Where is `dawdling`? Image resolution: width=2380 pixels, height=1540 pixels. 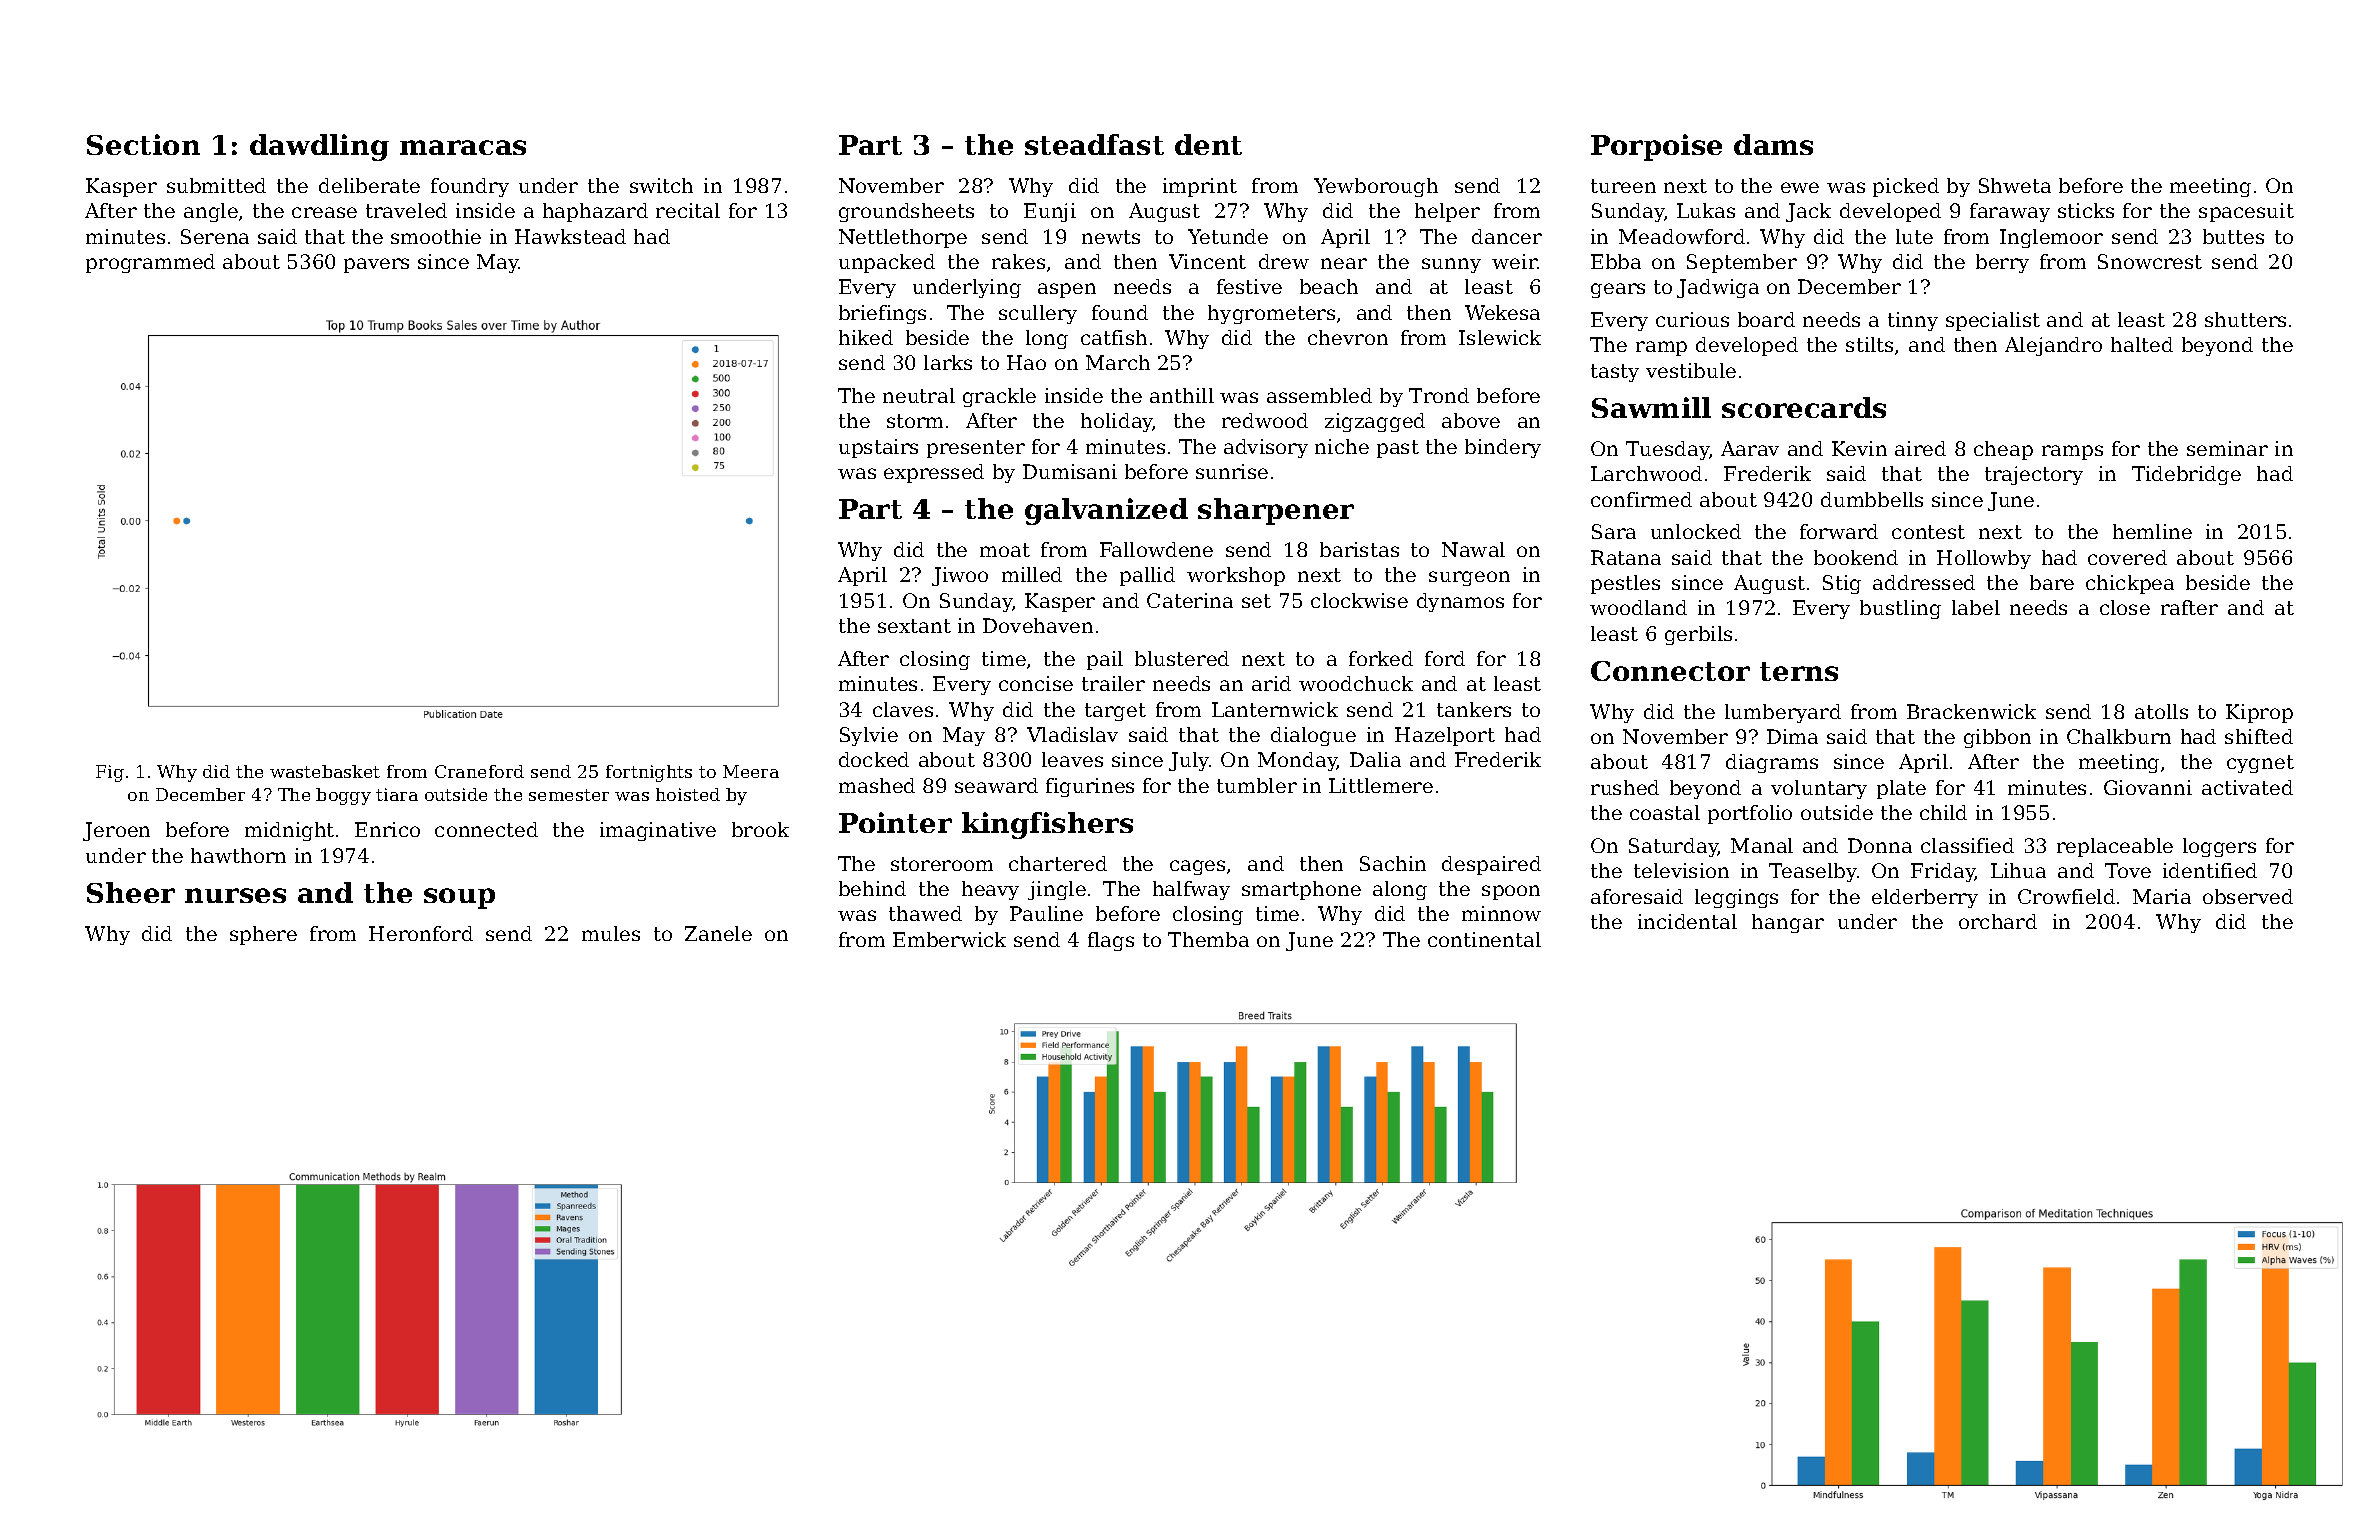
dawdling is located at coordinates (319, 147).
